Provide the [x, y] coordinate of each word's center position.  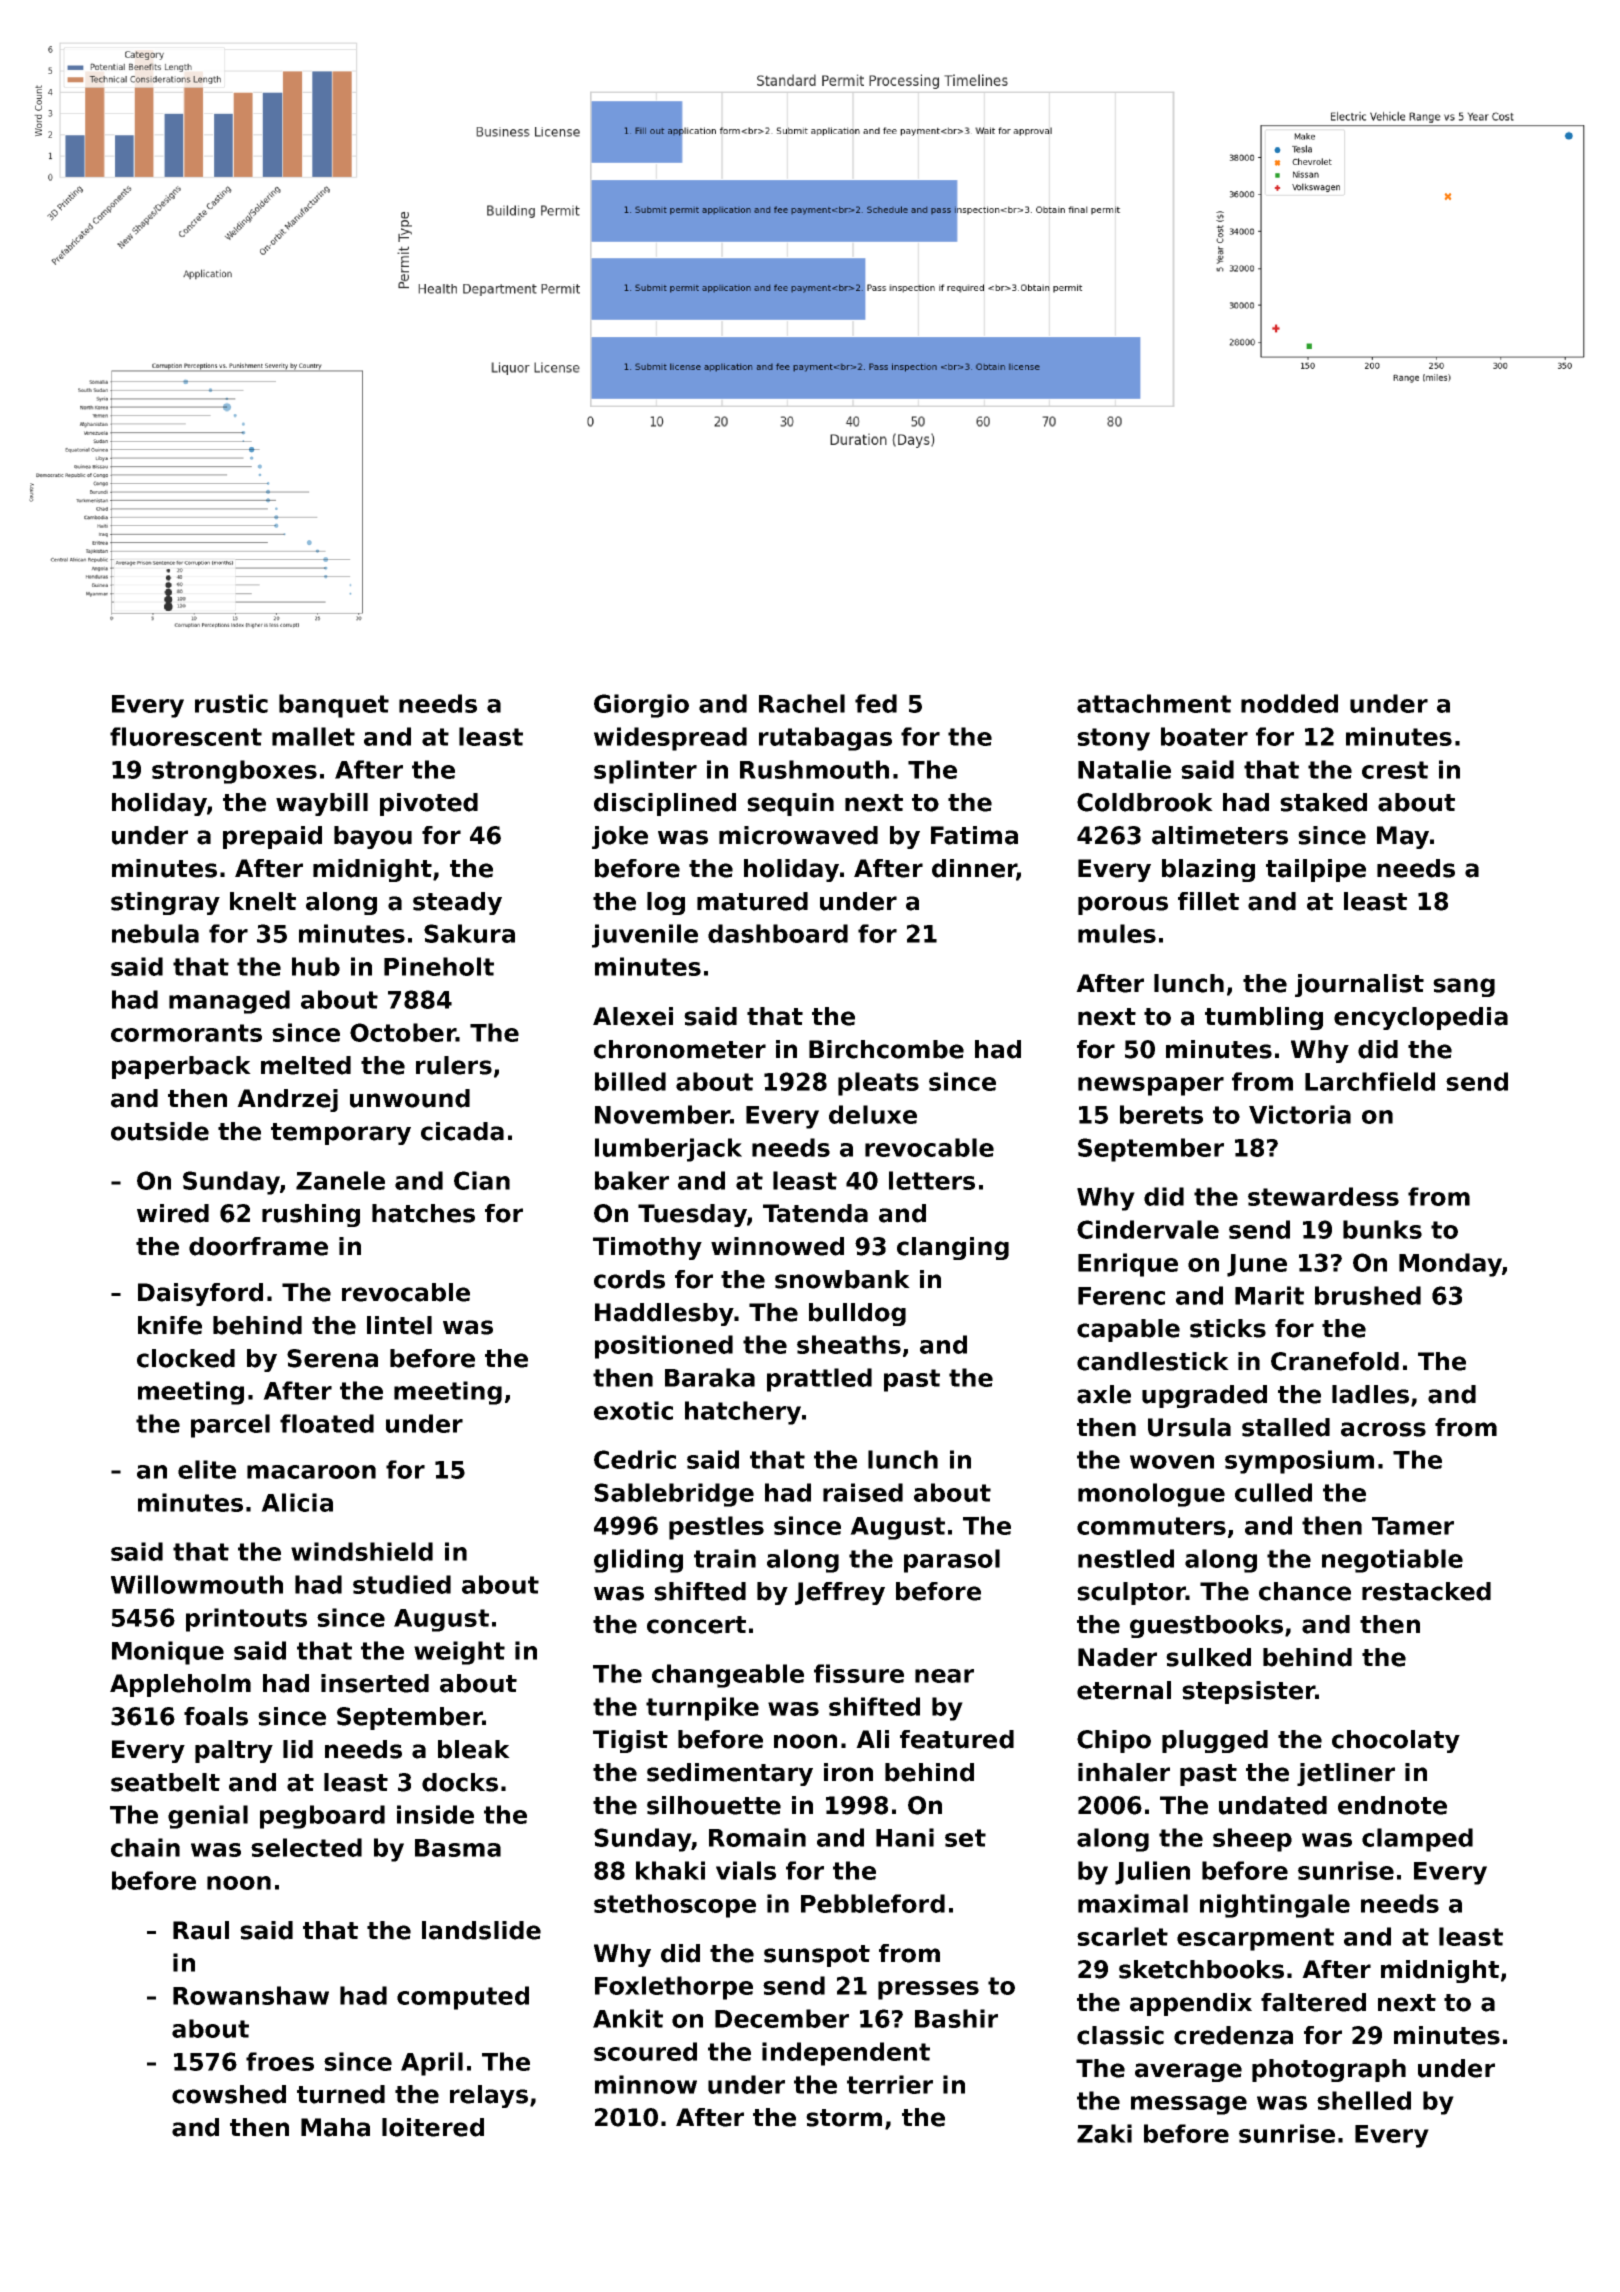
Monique [168, 1653]
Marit [1269, 1295]
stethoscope [675, 1906]
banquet [334, 706]
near [944, 1676]
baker [632, 1180]
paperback [181, 1067]
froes [280, 2061]
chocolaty [1396, 1741]
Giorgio [641, 706]
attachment [1154, 703]
